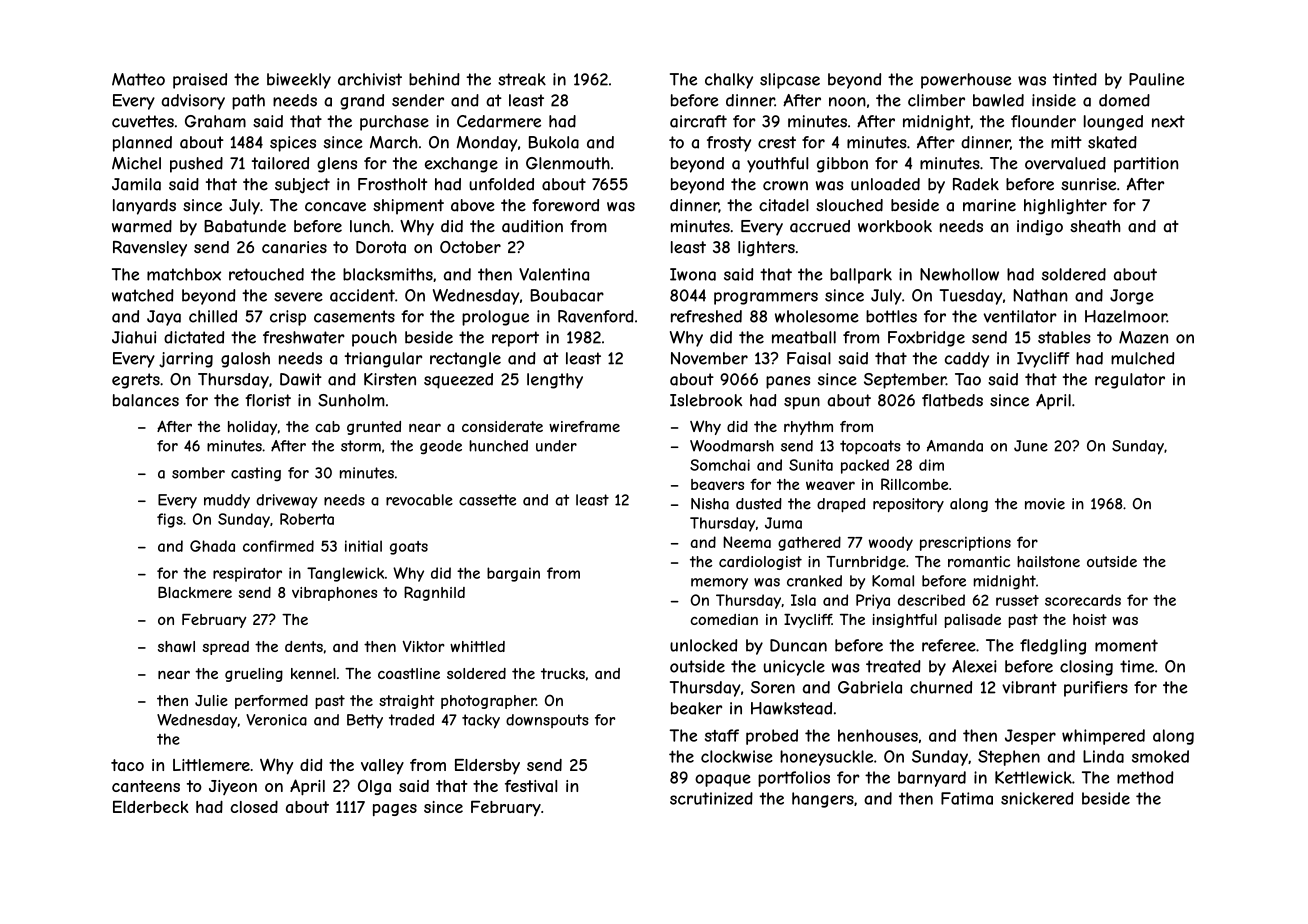 The height and width of the image is (924, 1308). I want to click on Graham, so click(215, 121).
